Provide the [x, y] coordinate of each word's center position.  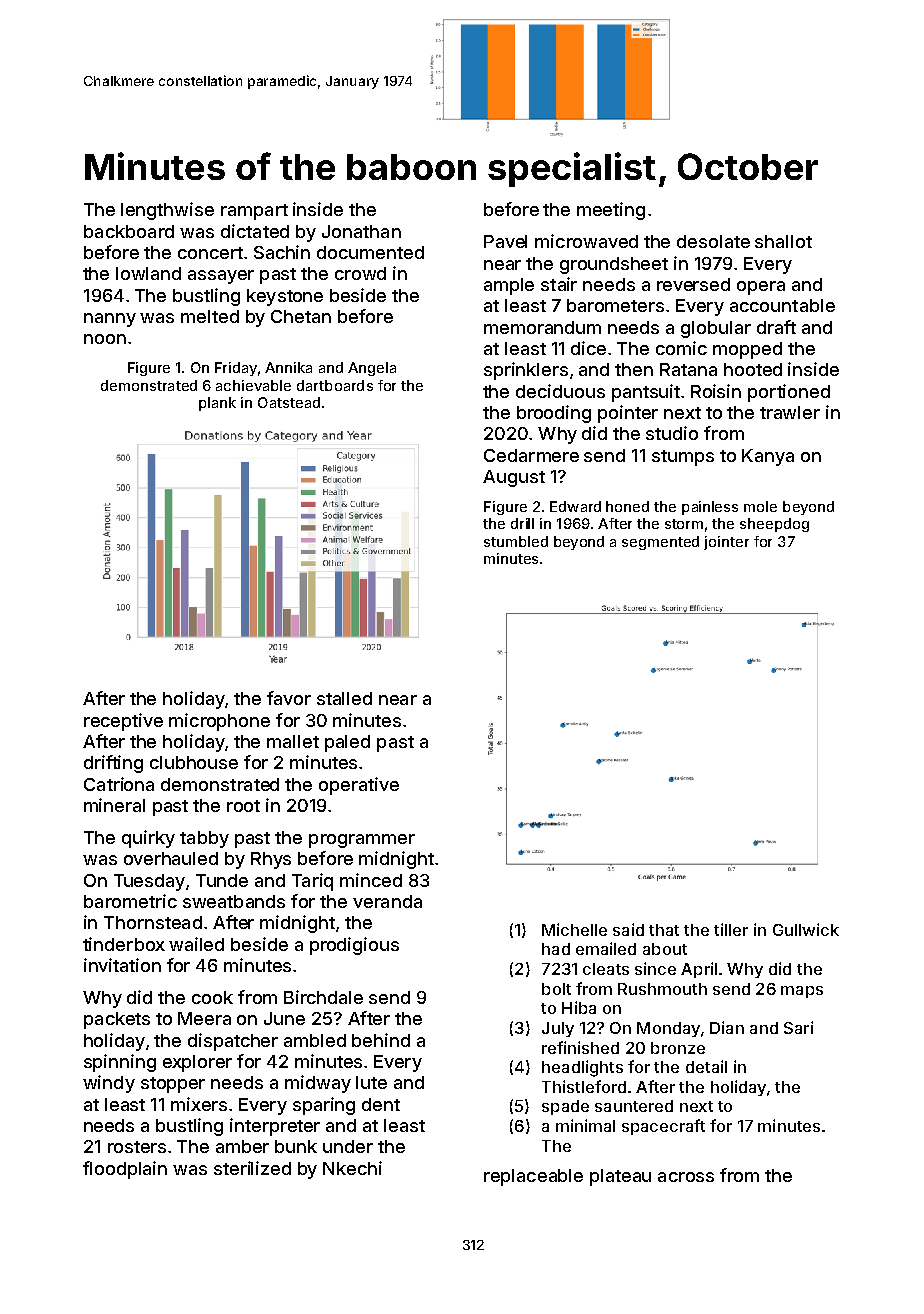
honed [627, 506]
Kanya [768, 457]
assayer [221, 277]
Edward [575, 506]
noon [105, 339]
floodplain [125, 1170]
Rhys [271, 860]
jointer [726, 543]
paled [347, 743]
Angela [372, 369]
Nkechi [352, 1168]
